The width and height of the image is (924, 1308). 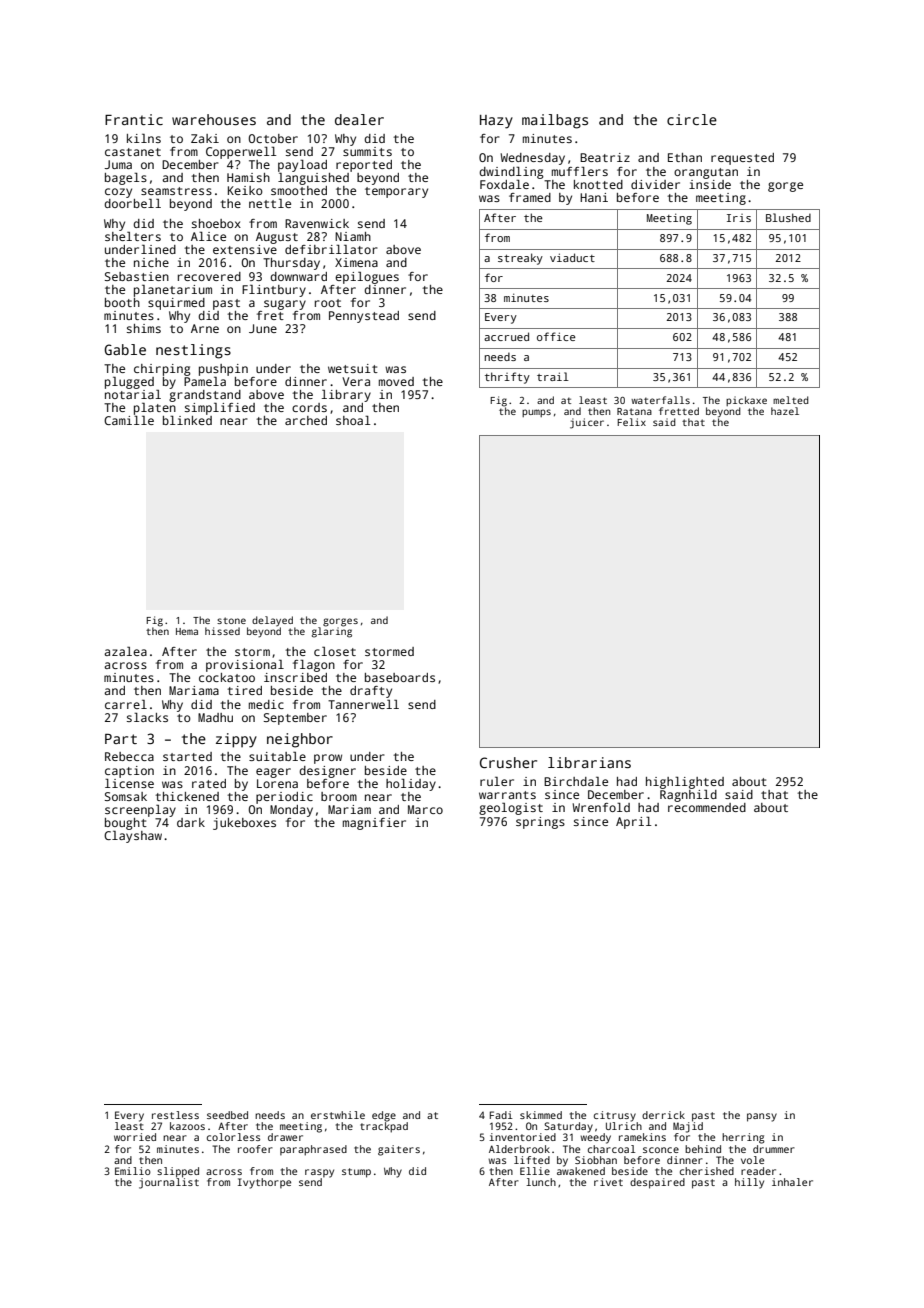 I want to click on languished, so click(x=313, y=179).
